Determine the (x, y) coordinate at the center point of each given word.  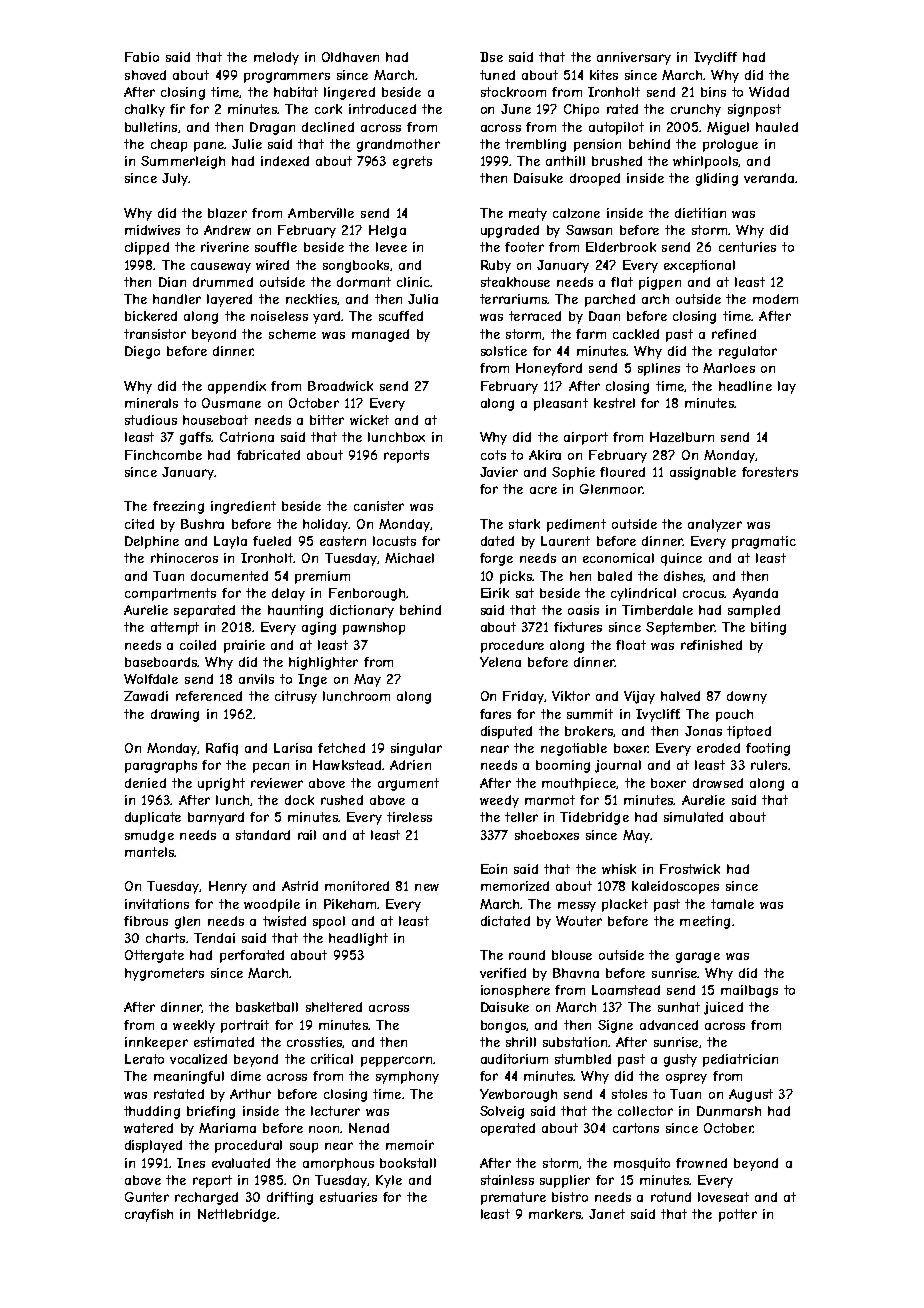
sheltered (334, 1007)
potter (738, 1215)
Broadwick (340, 386)
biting (768, 628)
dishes (684, 576)
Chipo (581, 110)
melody (276, 58)
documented (229, 576)
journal (618, 766)
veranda (769, 178)
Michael (409, 558)
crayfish (149, 1215)
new (427, 887)
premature (513, 1198)
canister (379, 506)
